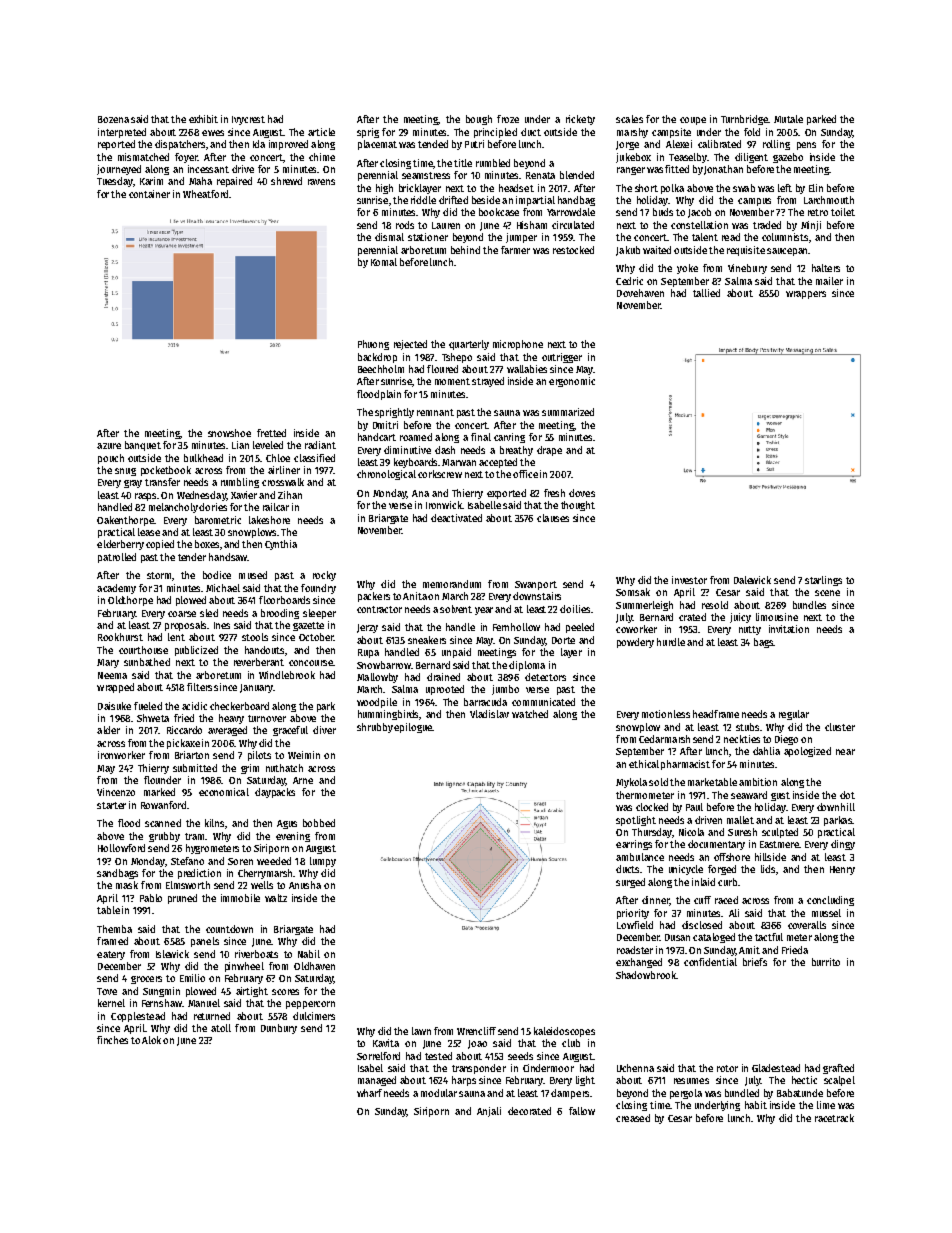  Describe the element at coordinates (788, 119) in the screenshot. I see `Mutale` at that location.
